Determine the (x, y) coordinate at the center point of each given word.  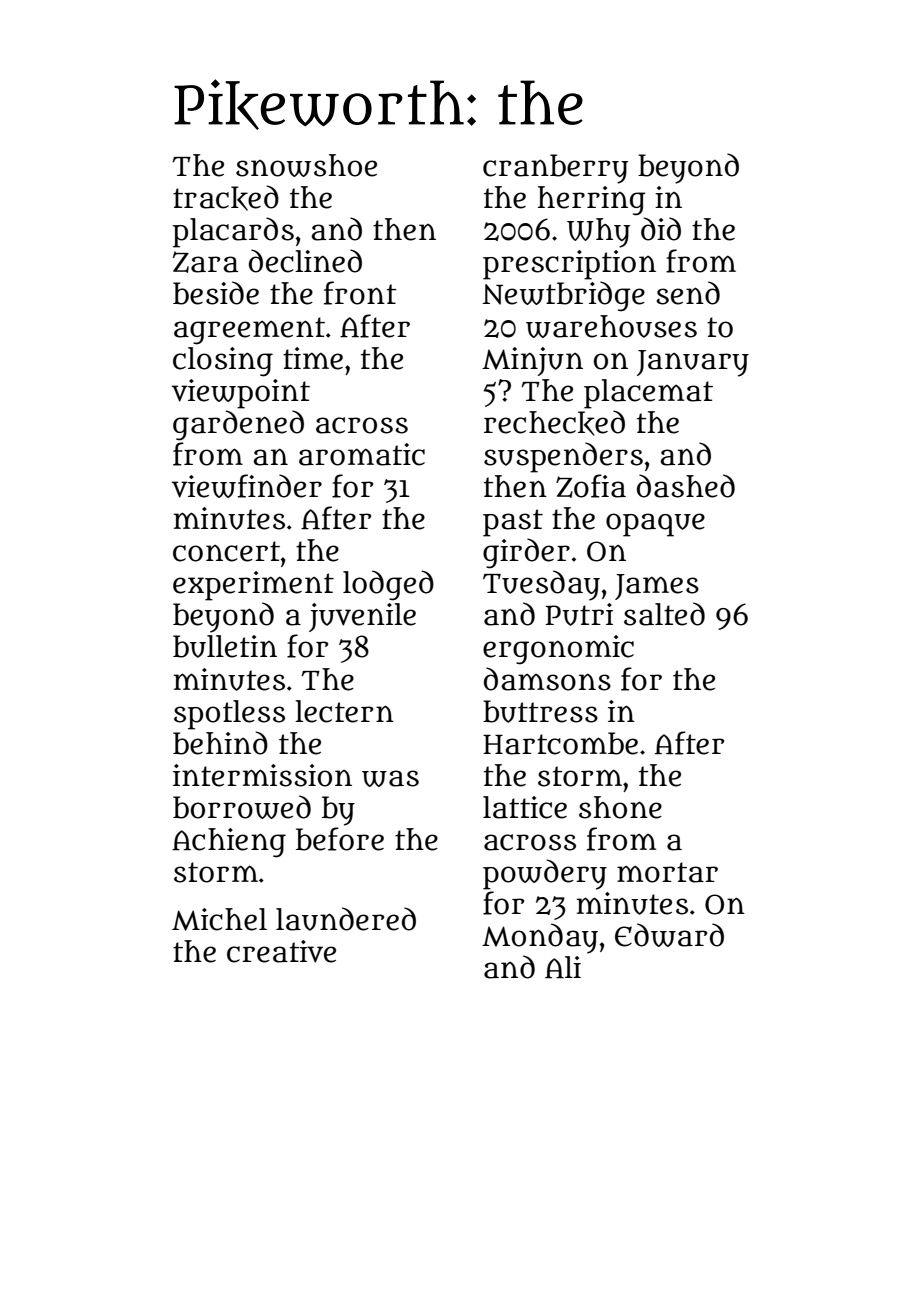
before (340, 839)
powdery (545, 874)
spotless (229, 715)
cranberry (555, 169)
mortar (667, 872)
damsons (547, 679)
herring (592, 201)
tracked (226, 198)
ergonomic (558, 650)
